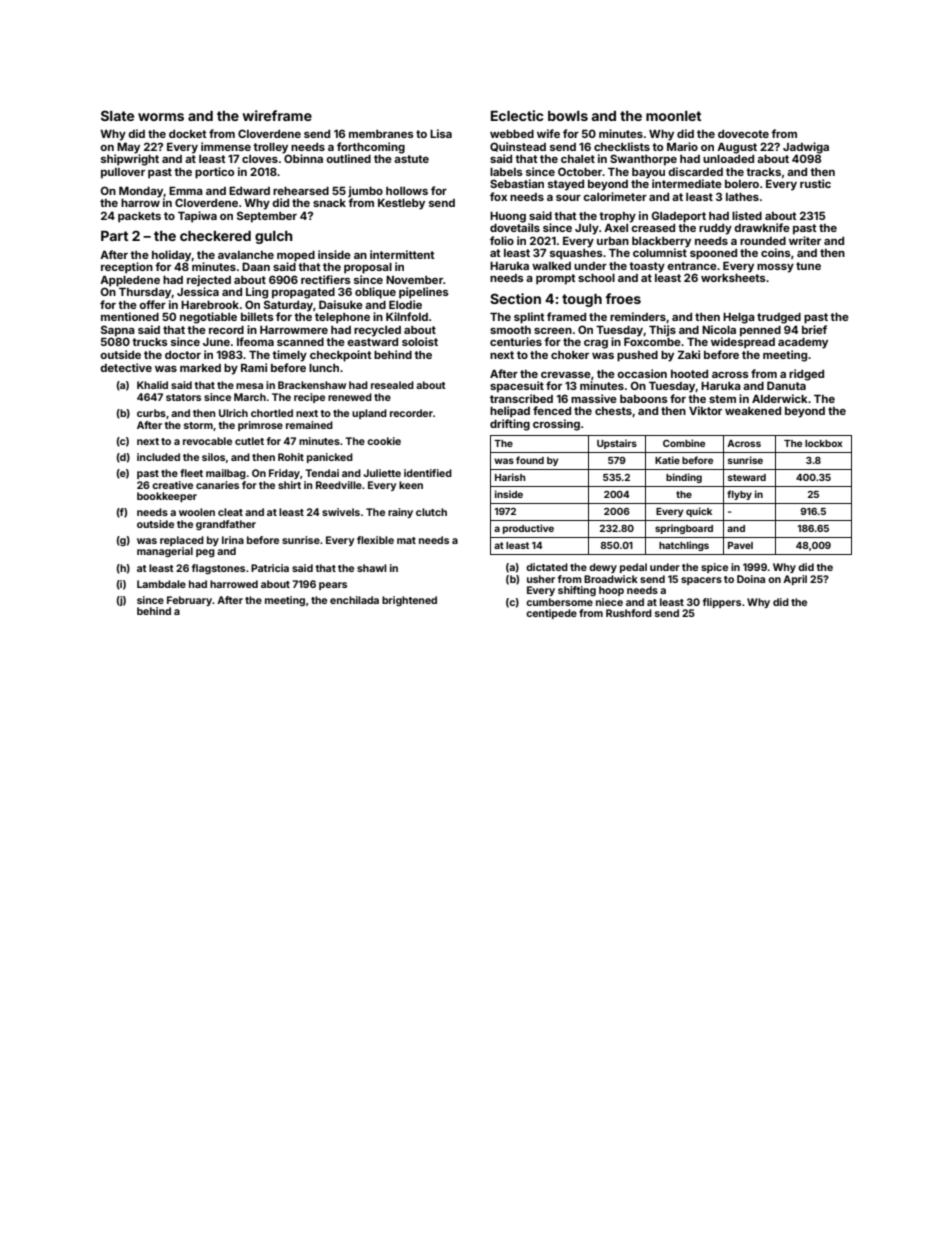 Image resolution: width=952 pixels, height=1233 pixels. Describe the element at coordinates (309, 398) in the document. I see `recipe` at that location.
